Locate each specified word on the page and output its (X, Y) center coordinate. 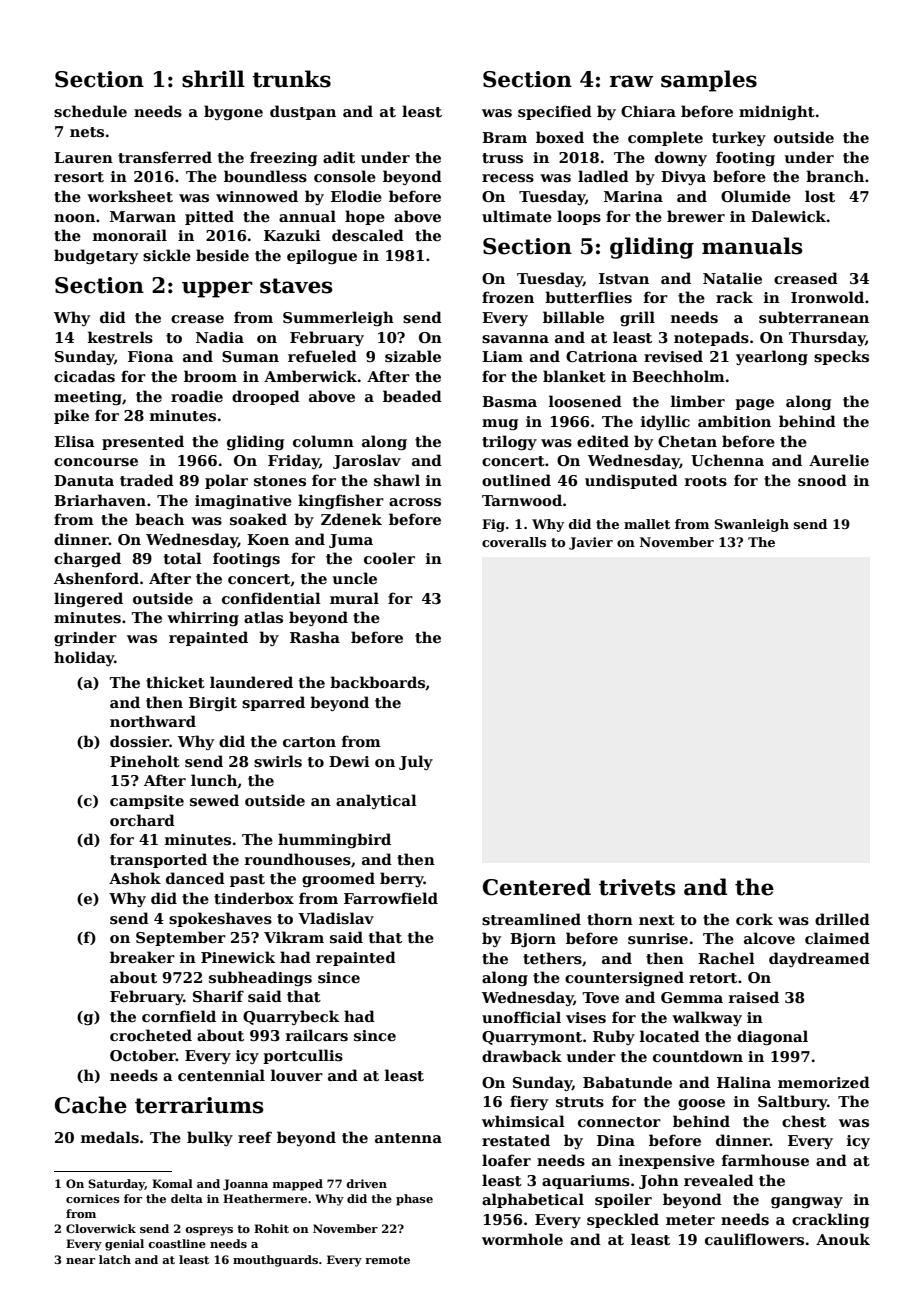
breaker (142, 957)
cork (754, 919)
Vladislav (336, 918)
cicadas (84, 376)
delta (187, 1198)
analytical (376, 801)
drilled (842, 919)
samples (709, 81)
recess (508, 178)
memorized (824, 1082)
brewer (696, 216)
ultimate (517, 216)
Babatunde (627, 1082)
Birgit (213, 704)
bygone (233, 112)
